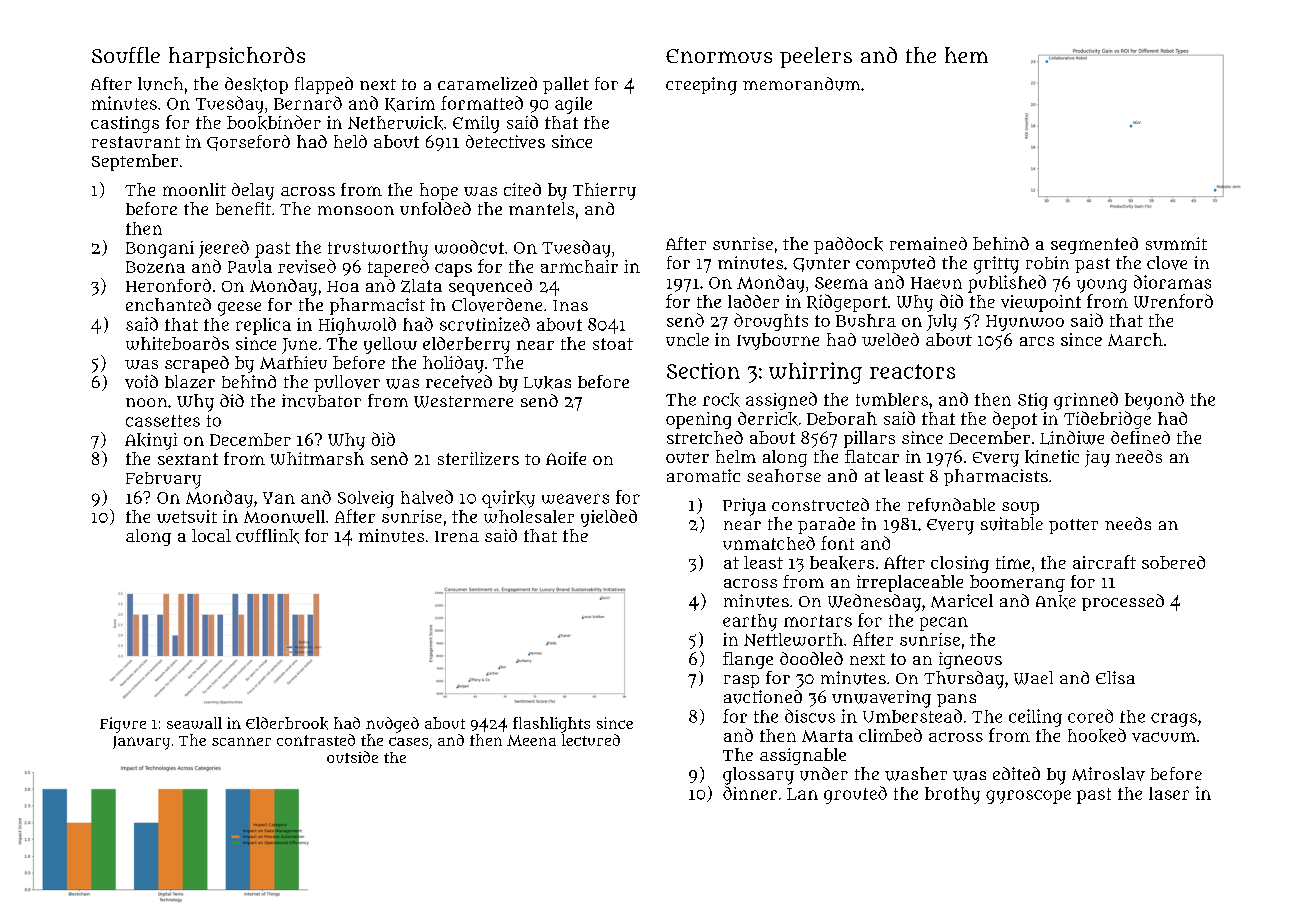  Describe the element at coordinates (321, 401) in the screenshot. I see `incubator` at that location.
